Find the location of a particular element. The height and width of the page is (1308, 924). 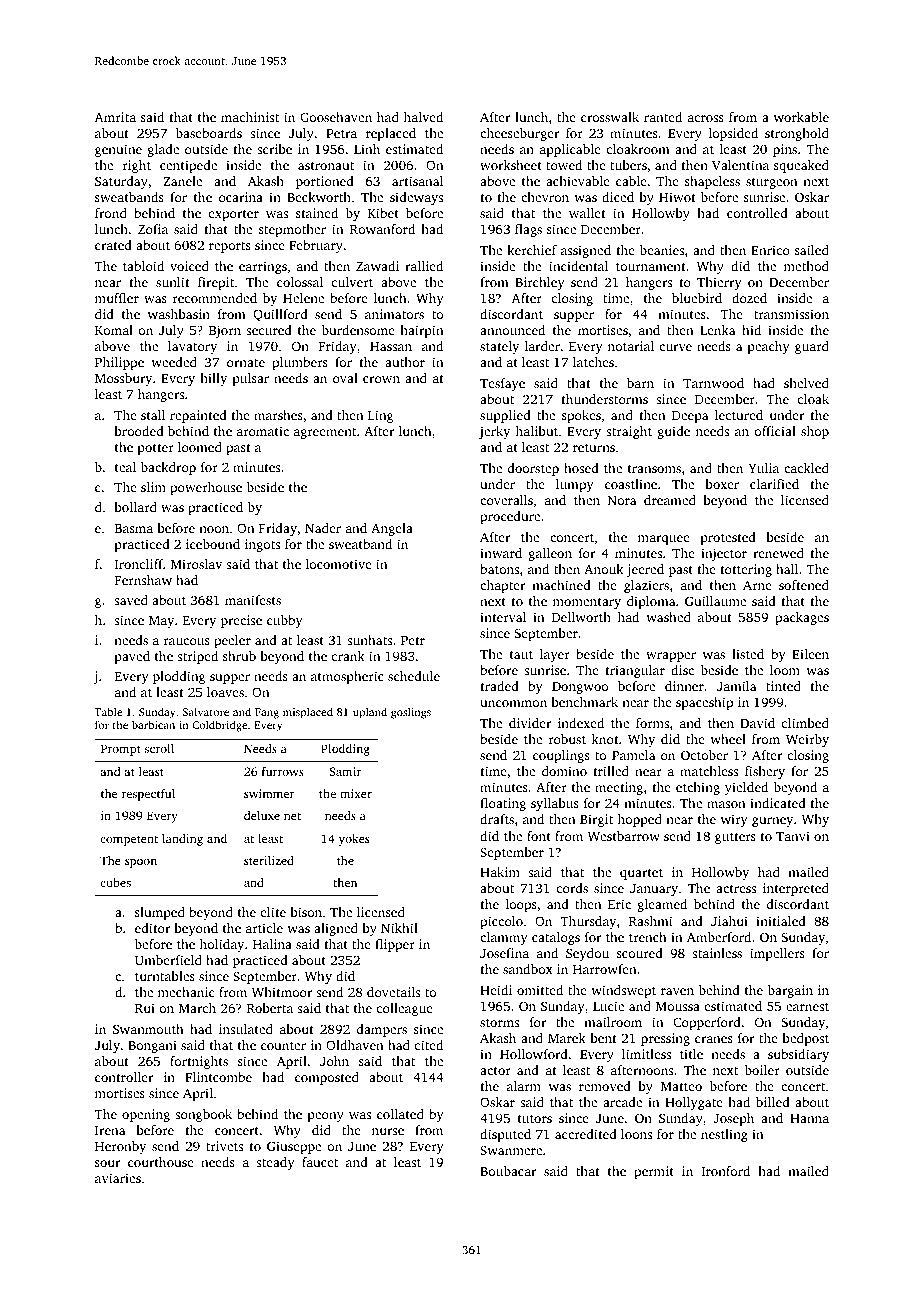

procedure is located at coordinates (510, 517).
